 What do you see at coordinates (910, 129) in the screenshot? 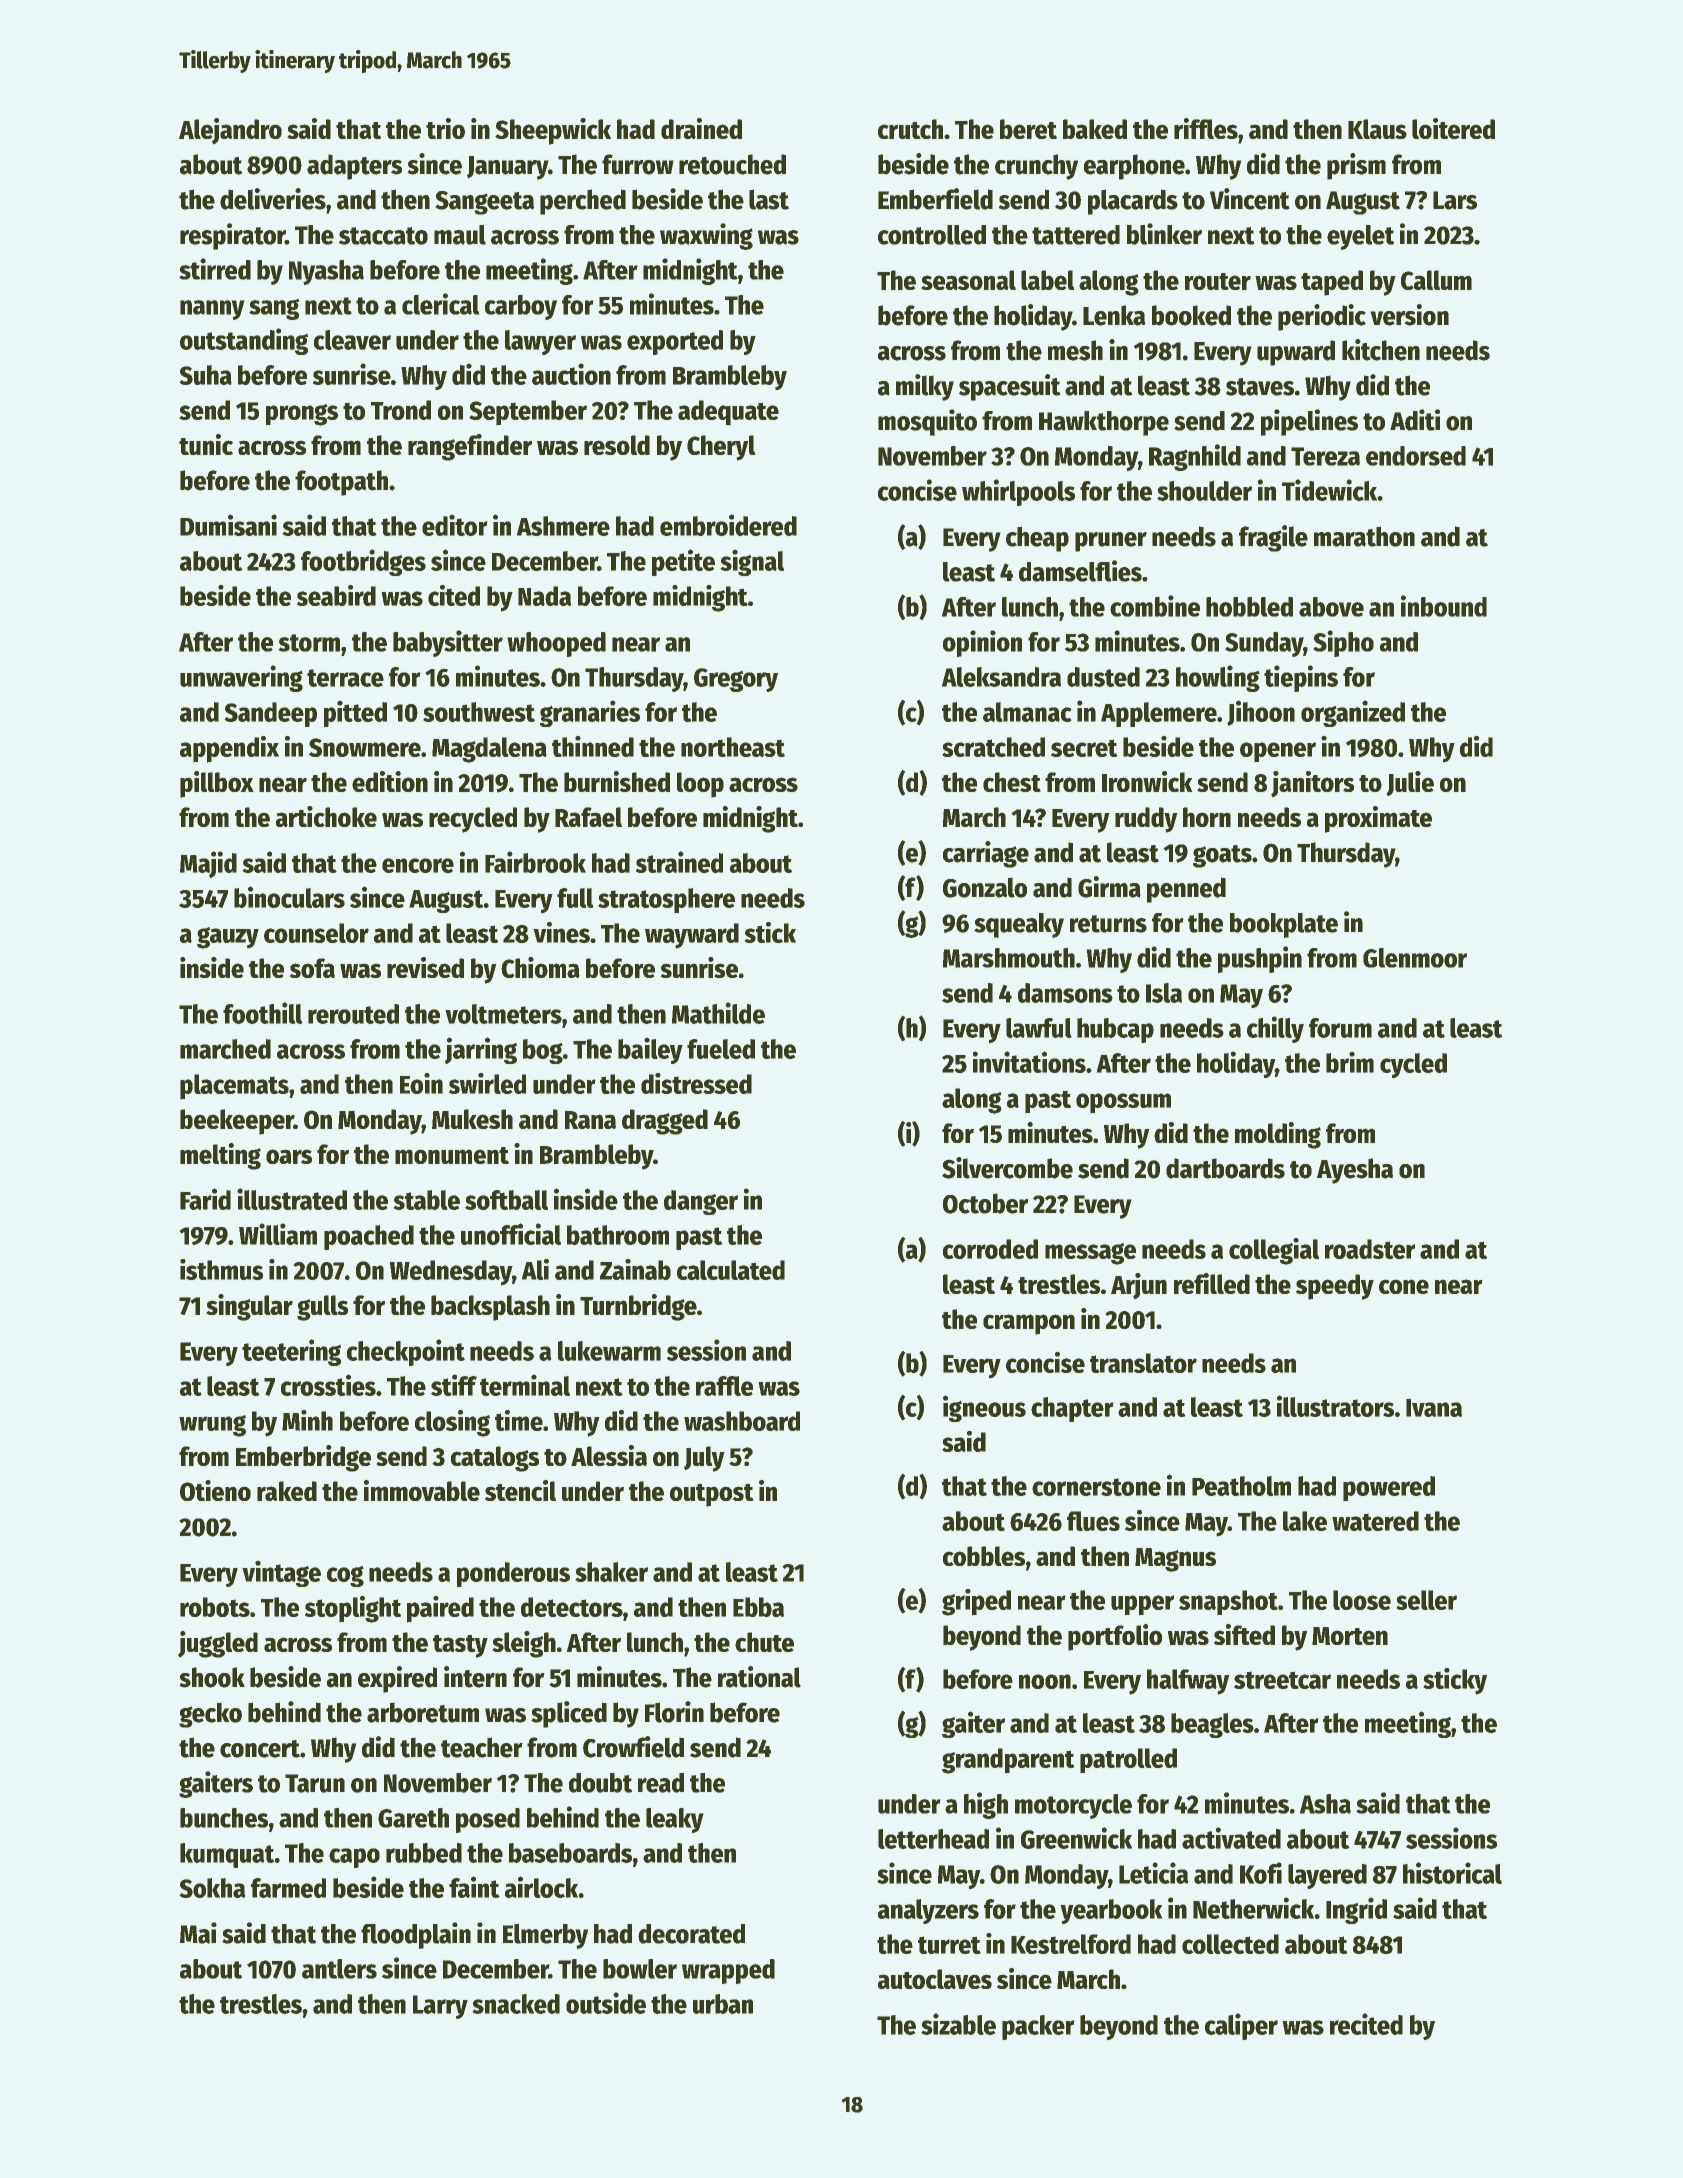
I see `crutch` at bounding box center [910, 129].
